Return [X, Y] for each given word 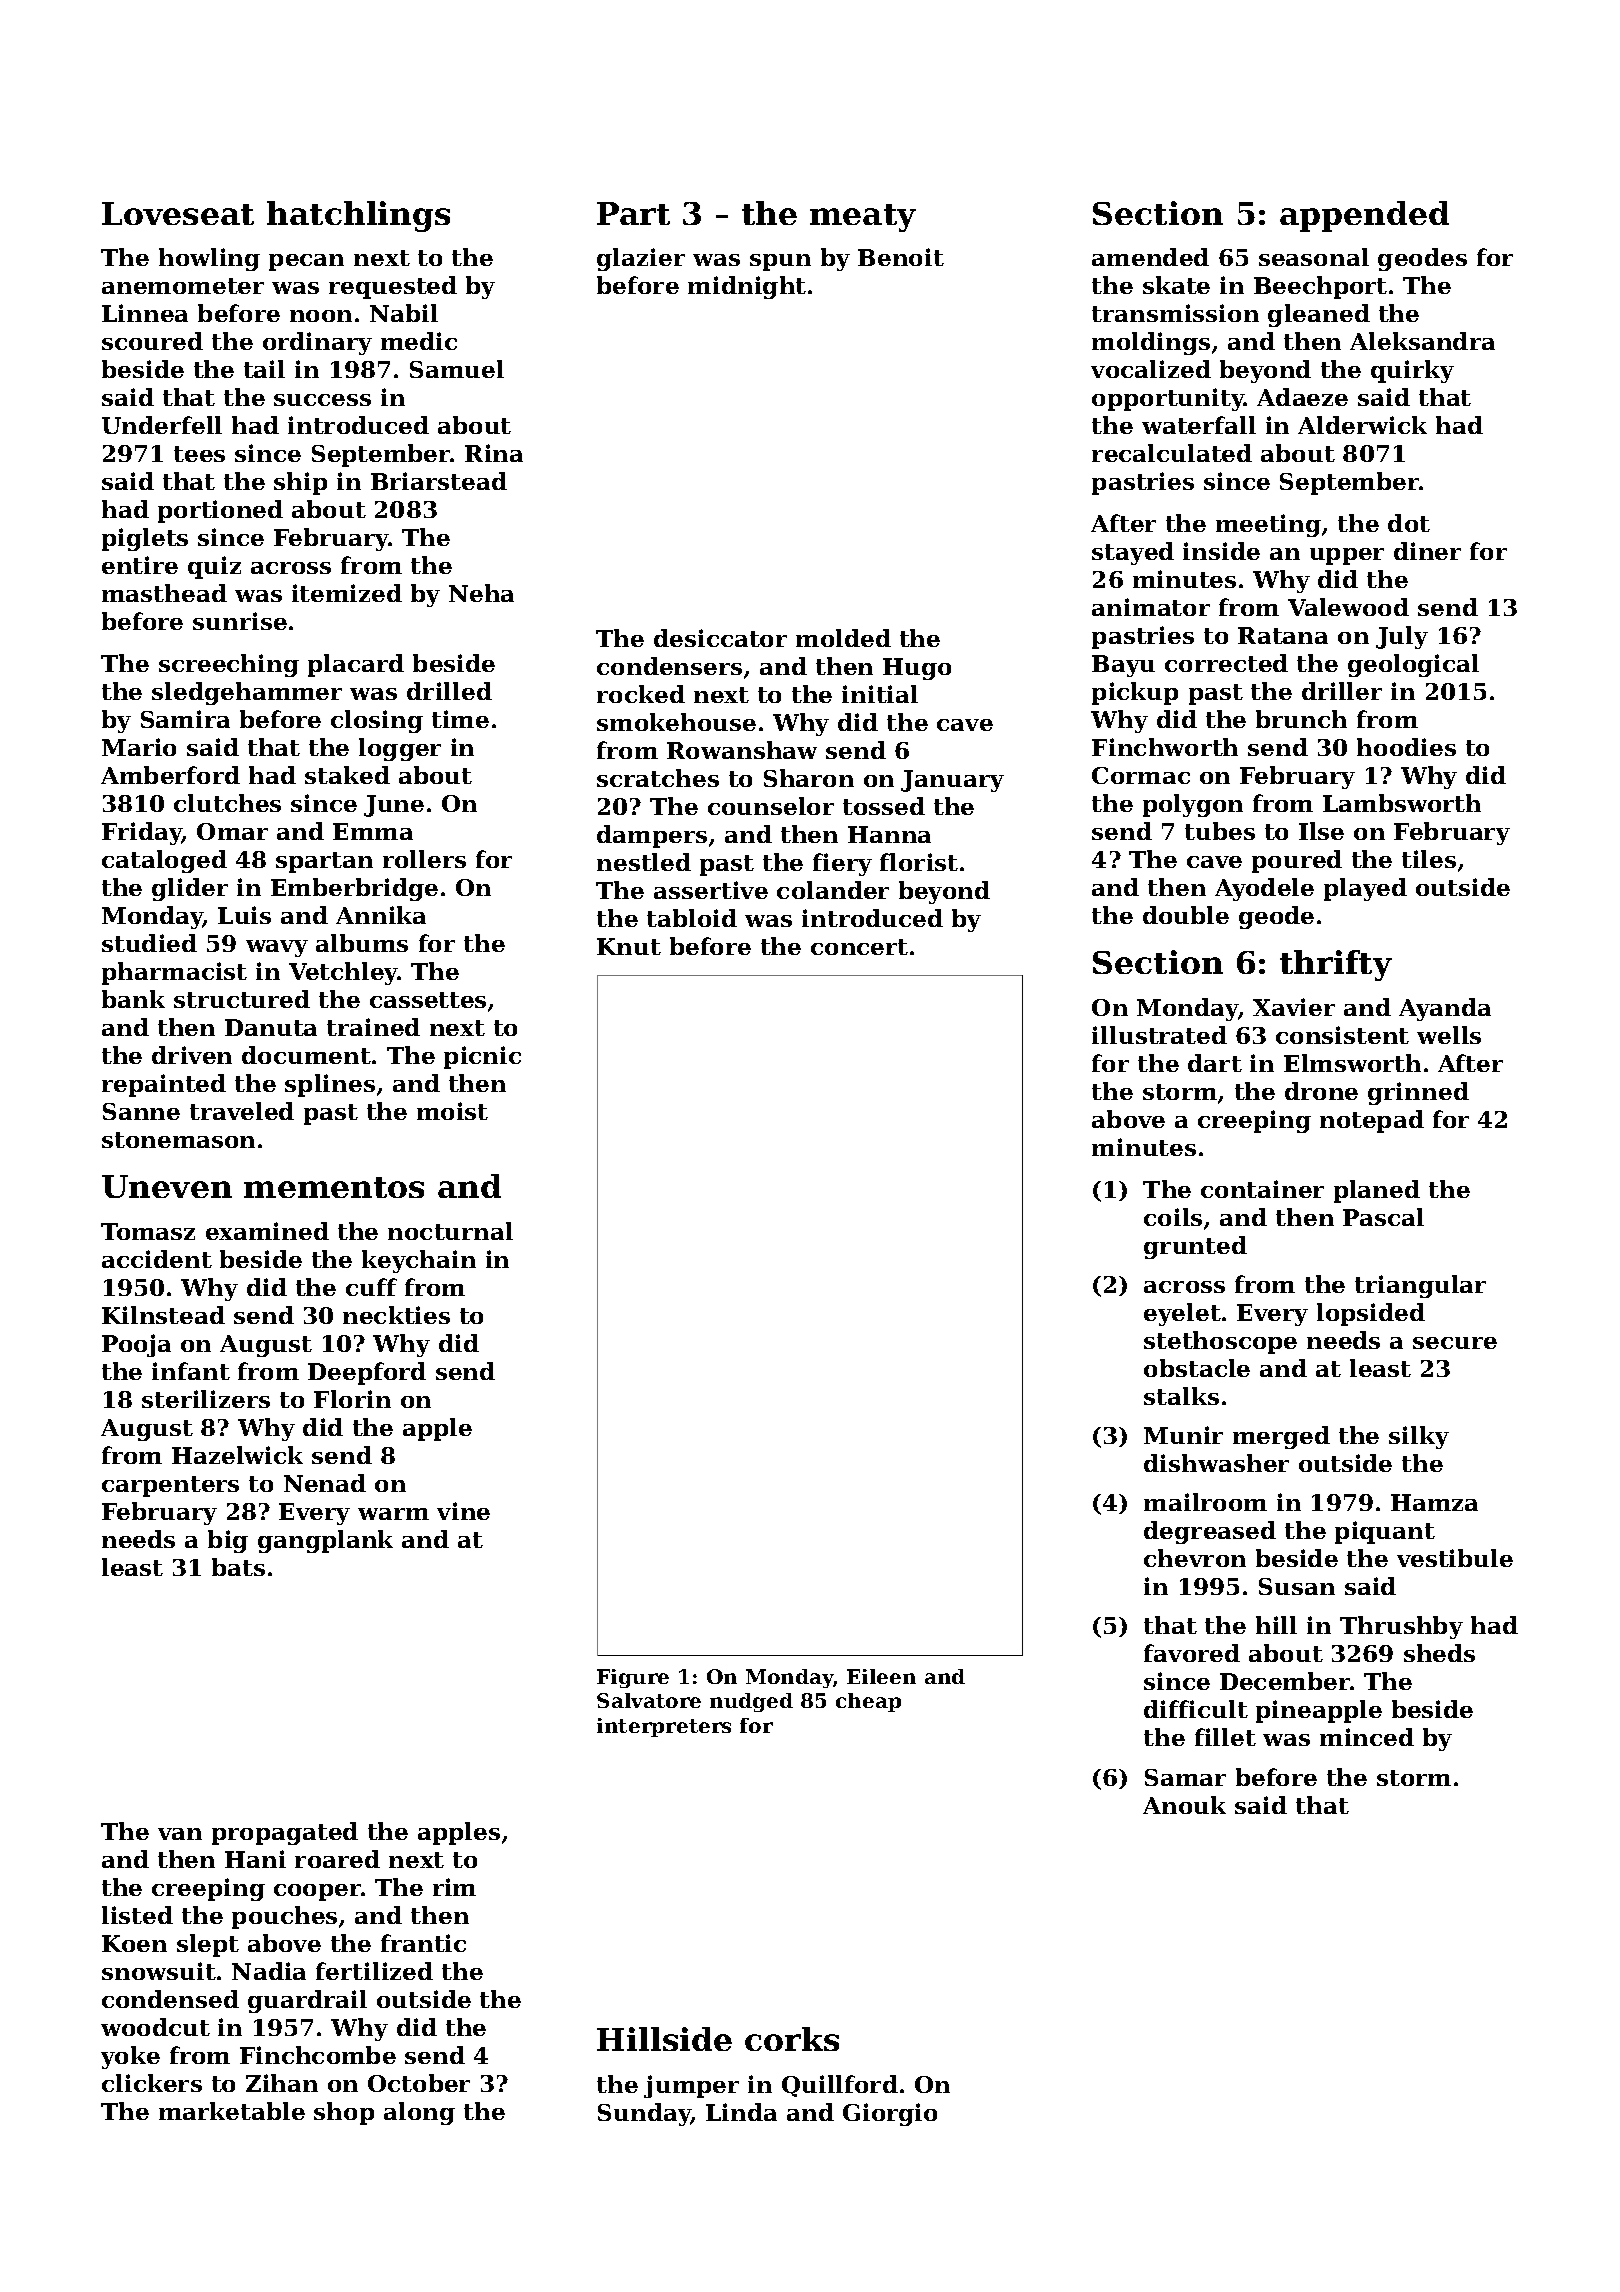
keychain [419, 1261]
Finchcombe [318, 2055]
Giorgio [890, 2114]
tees [199, 454]
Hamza [1434, 1502]
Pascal [1383, 1217]
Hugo [917, 669]
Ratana [1283, 635]
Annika [381, 915]
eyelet [1182, 1314]
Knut [629, 946]
